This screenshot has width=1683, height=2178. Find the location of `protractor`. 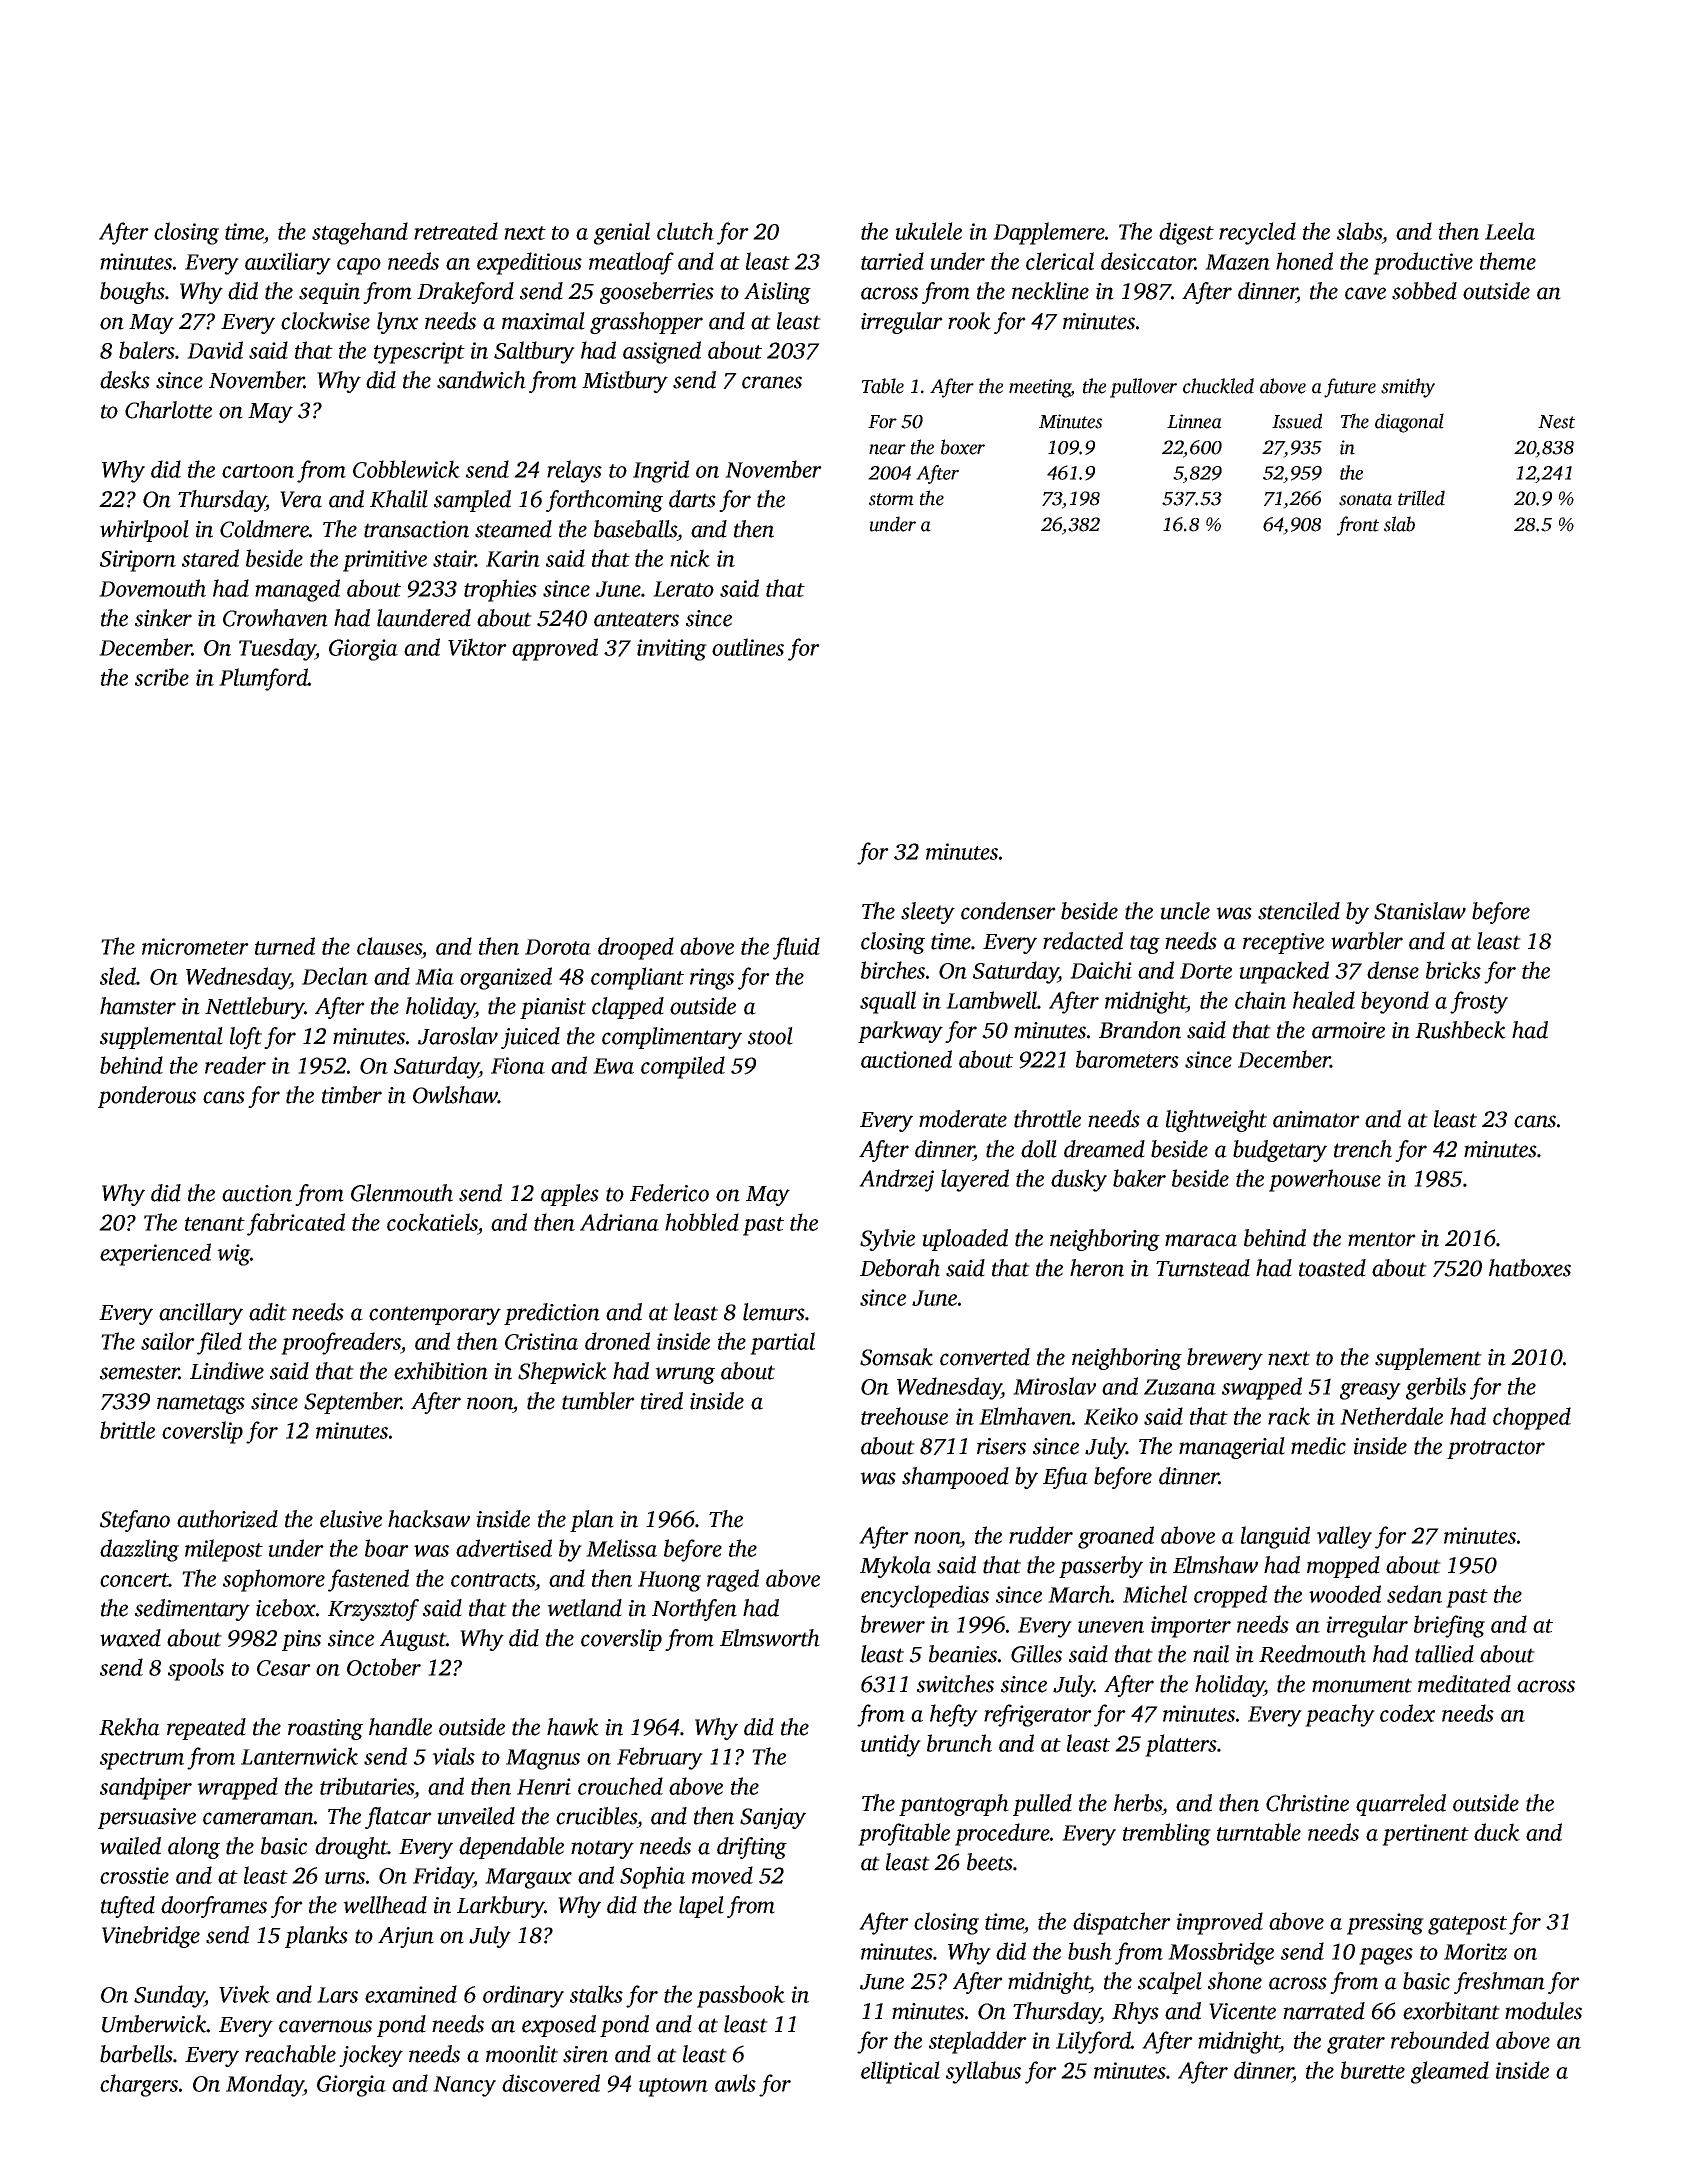

protractor is located at coordinates (1496, 1449).
